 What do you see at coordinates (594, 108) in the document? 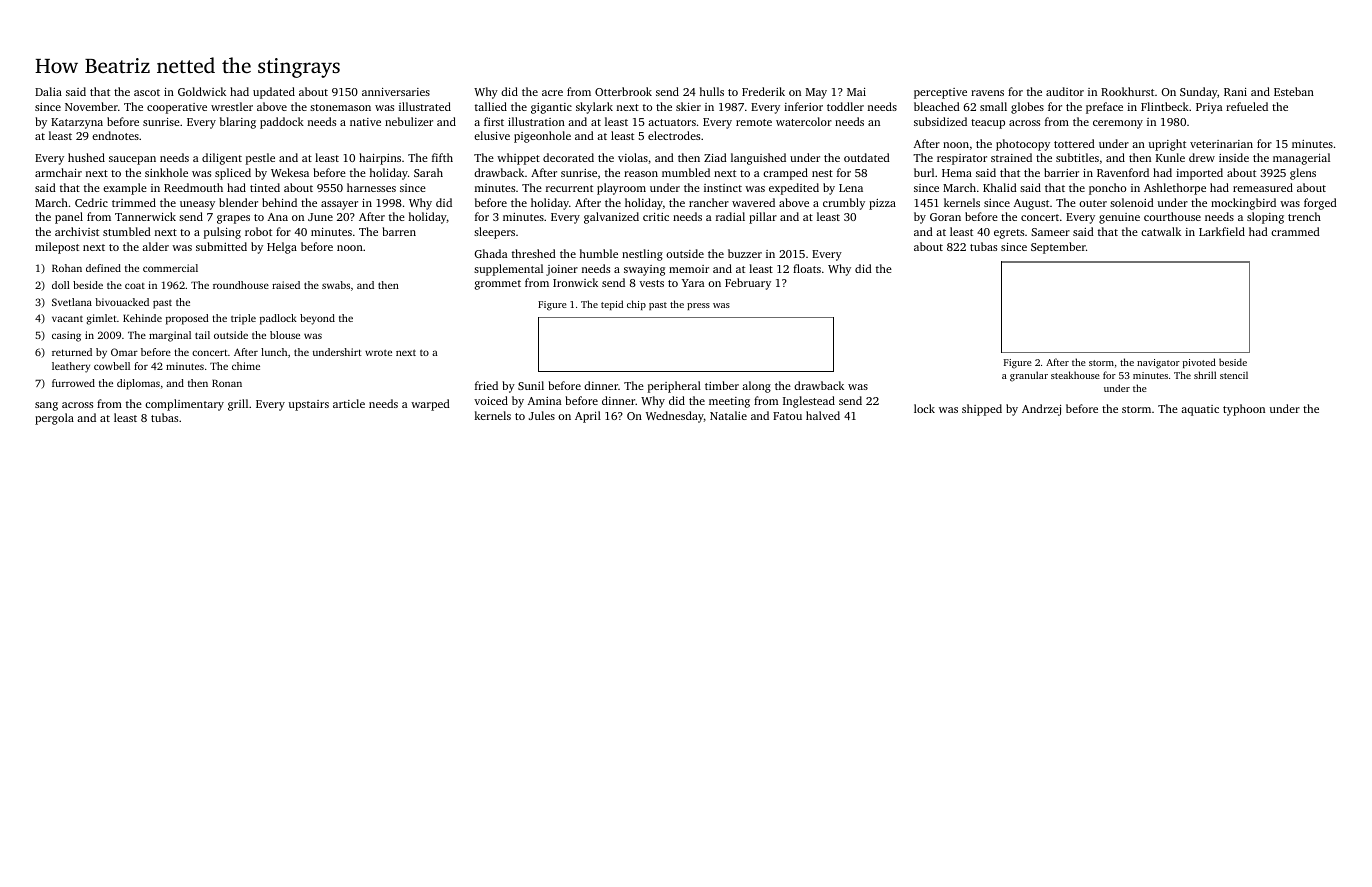
I see `skylark` at bounding box center [594, 108].
